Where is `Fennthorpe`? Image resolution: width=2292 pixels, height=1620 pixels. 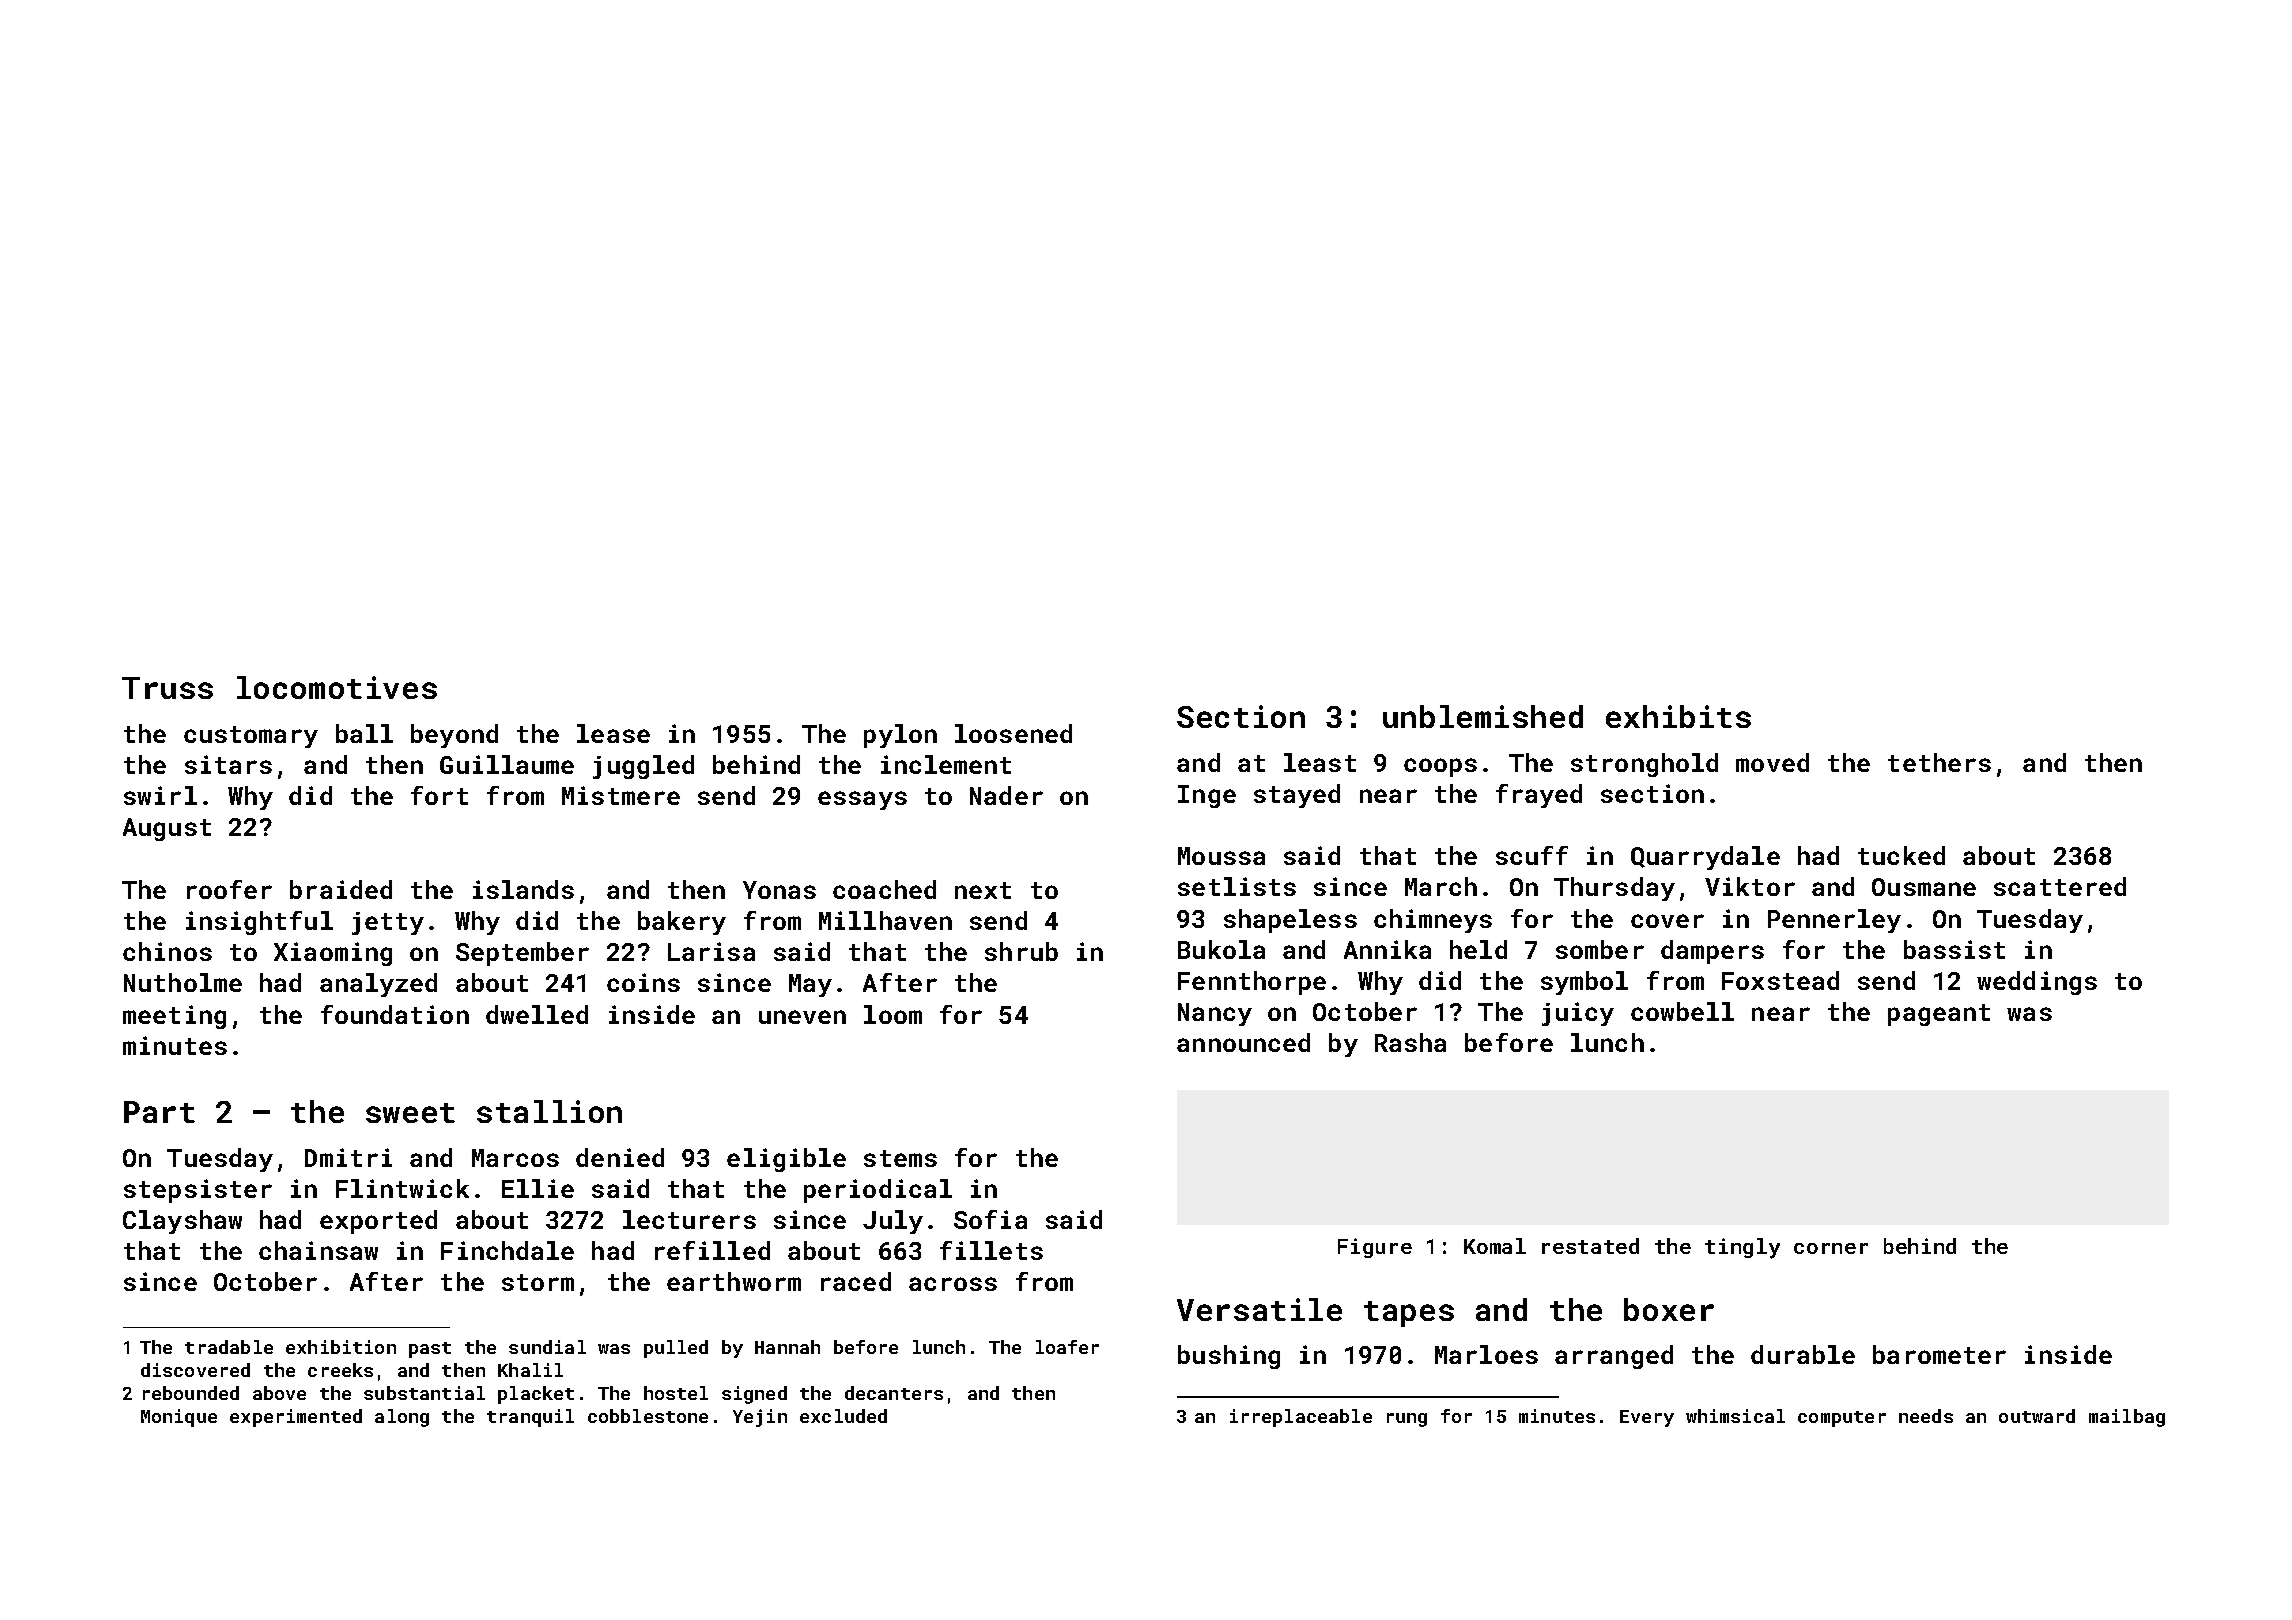
Fennthorpe is located at coordinates (1252, 983).
